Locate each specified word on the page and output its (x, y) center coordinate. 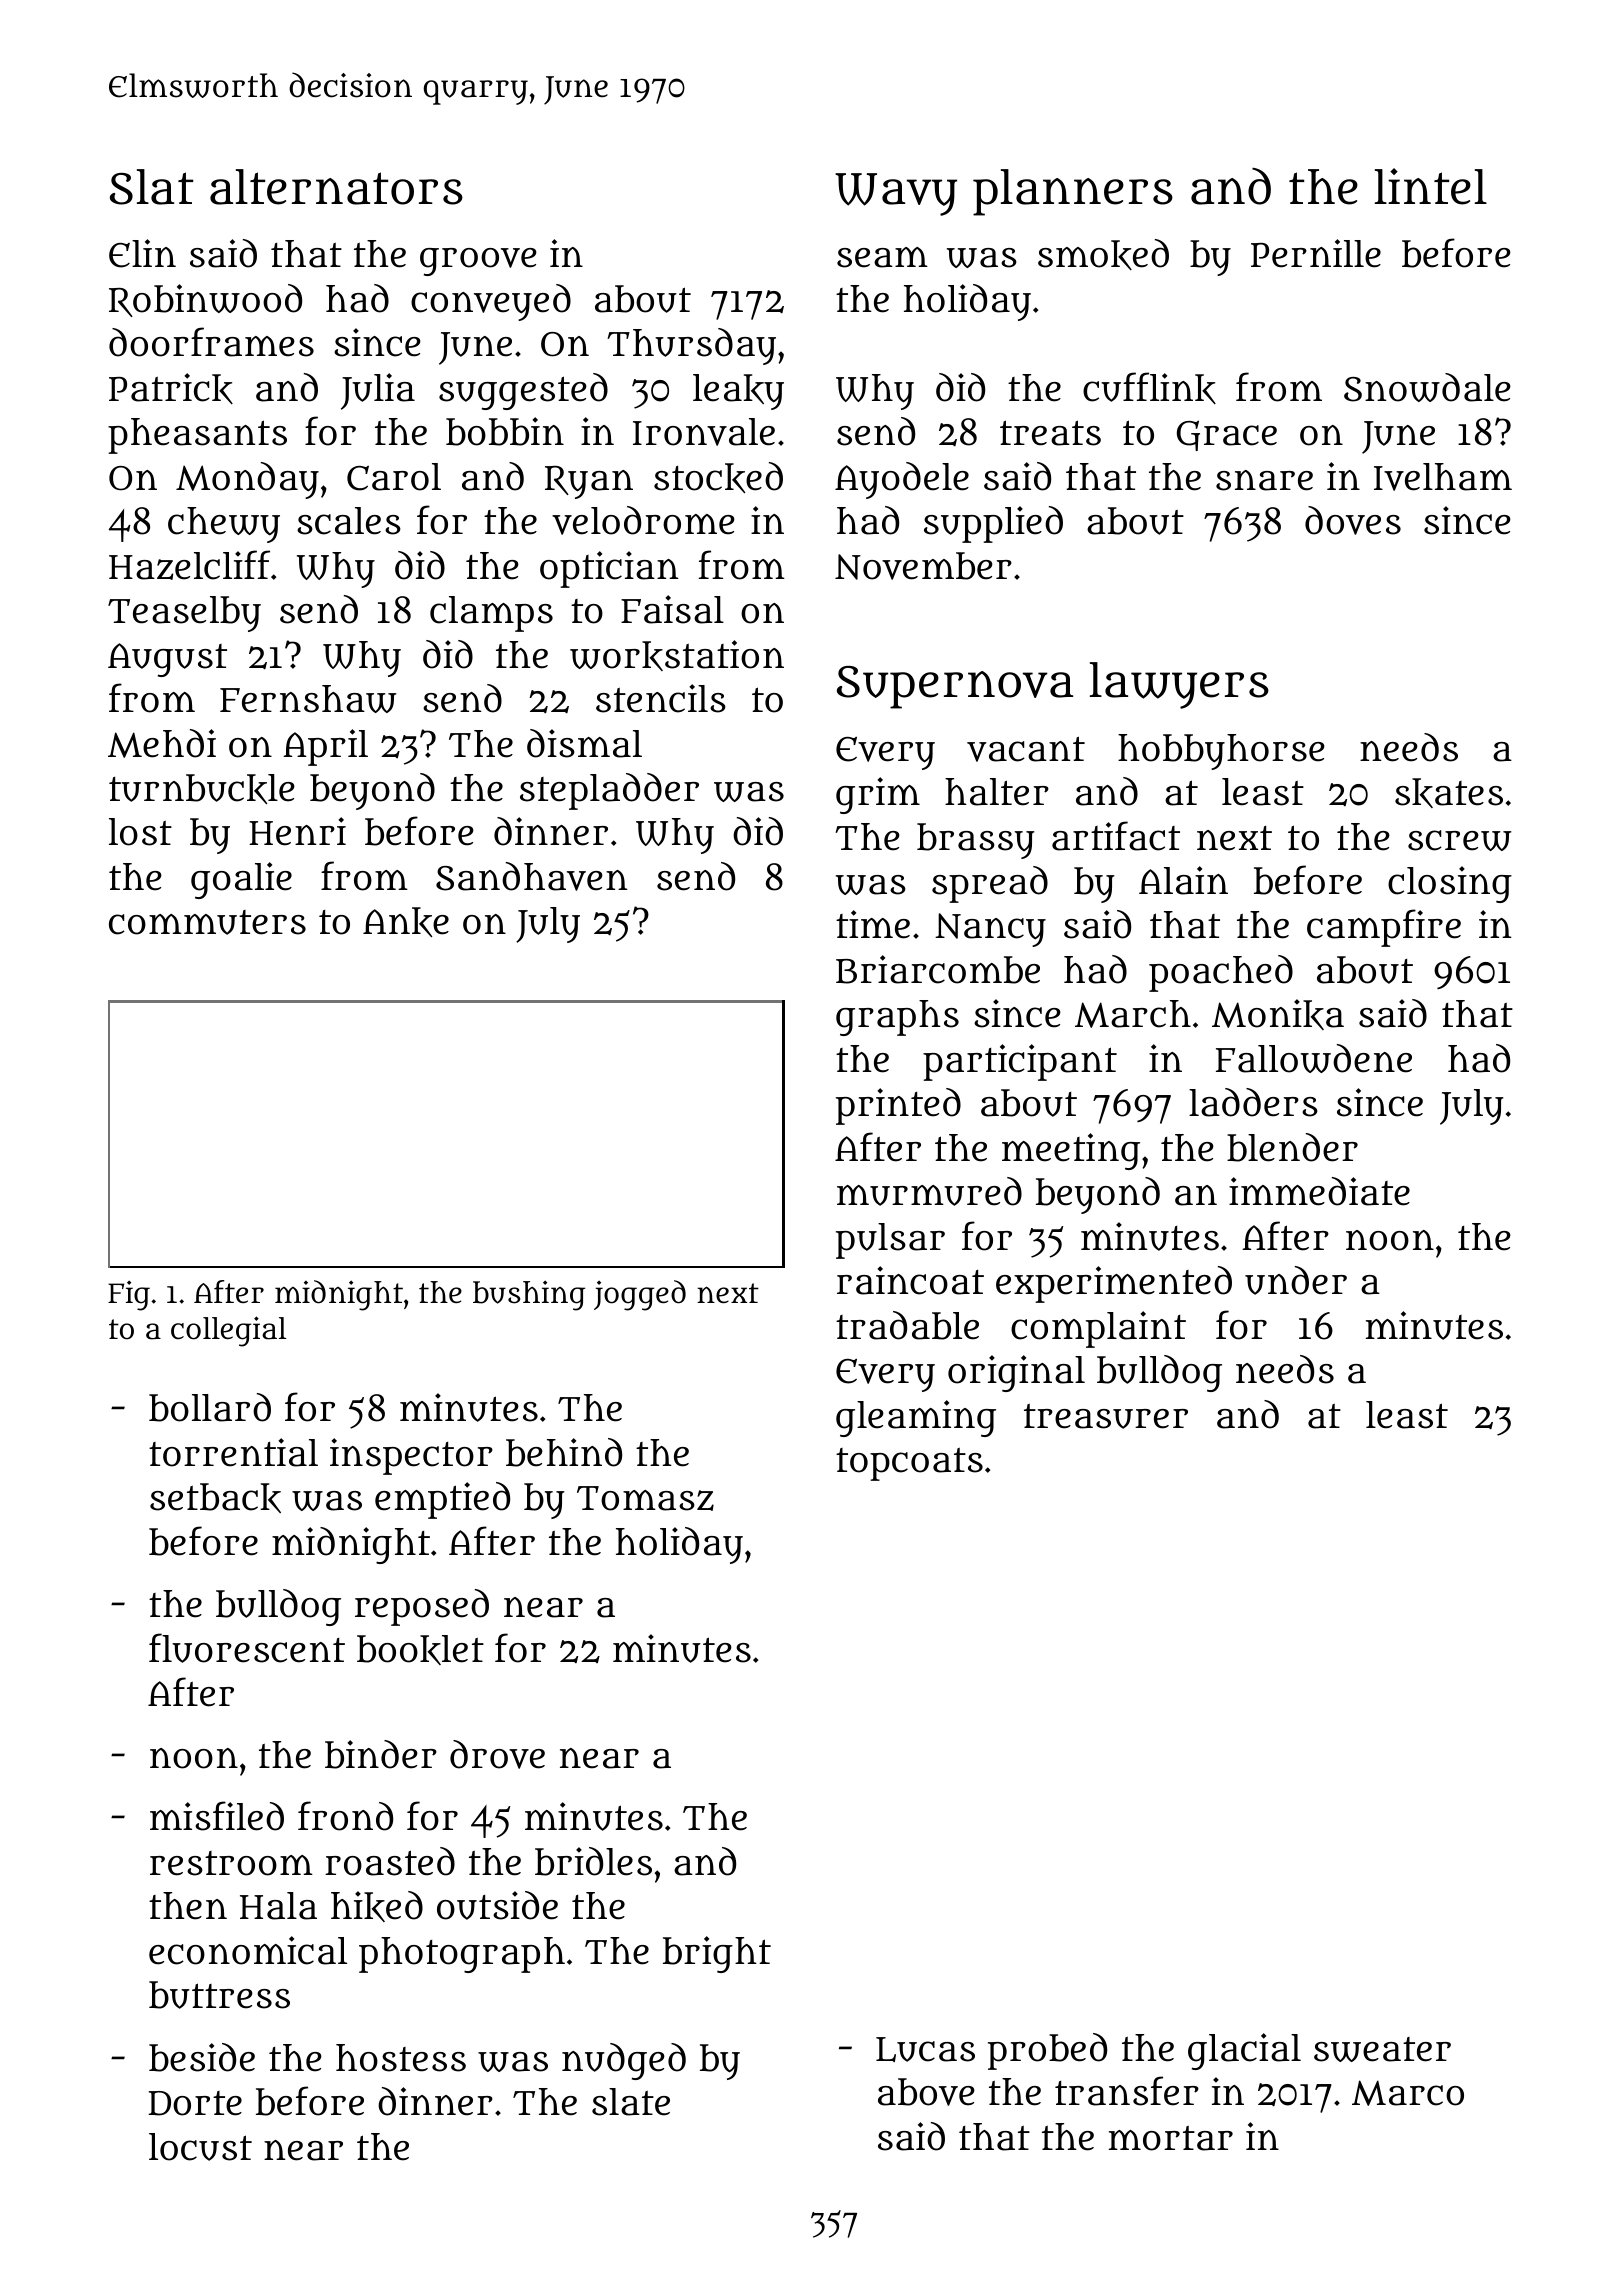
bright (717, 1954)
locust (200, 2147)
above (926, 2092)
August (167, 660)
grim (878, 795)
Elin (142, 253)
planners (1073, 192)
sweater (1382, 2049)
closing (1450, 884)
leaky (738, 392)
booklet (420, 1650)
